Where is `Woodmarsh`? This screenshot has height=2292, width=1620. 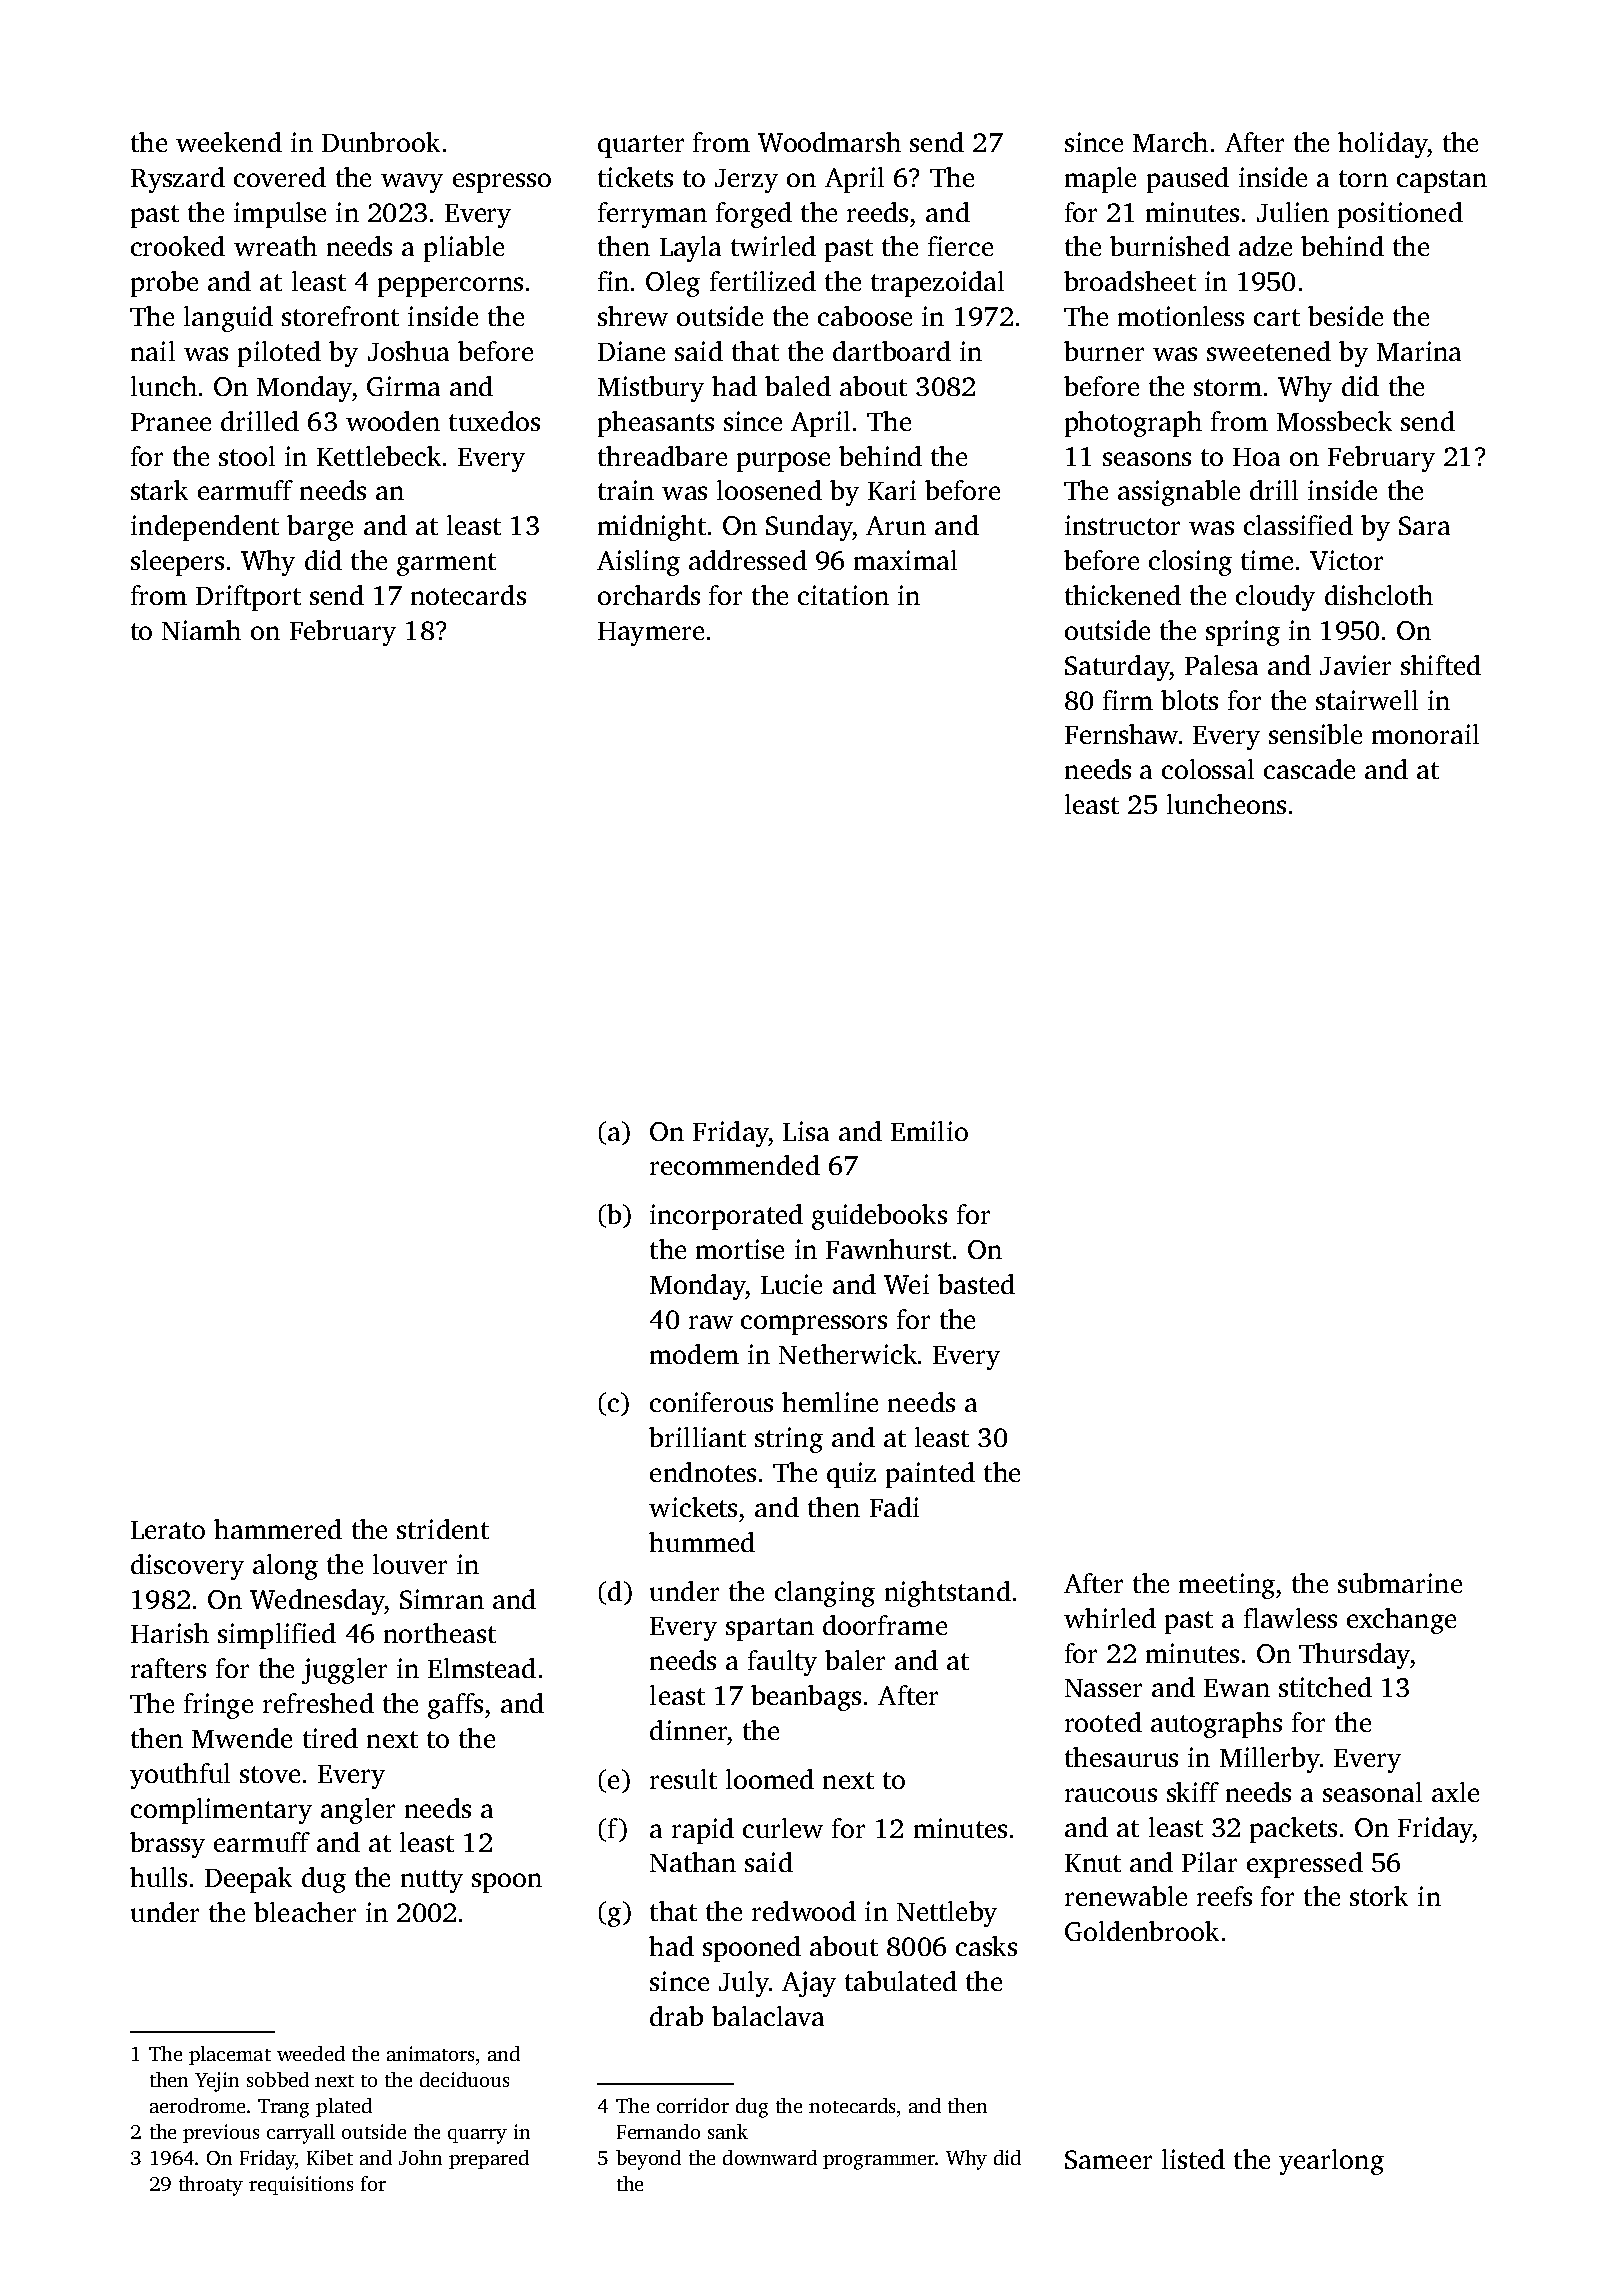 Woodmarsh is located at coordinates (829, 142).
